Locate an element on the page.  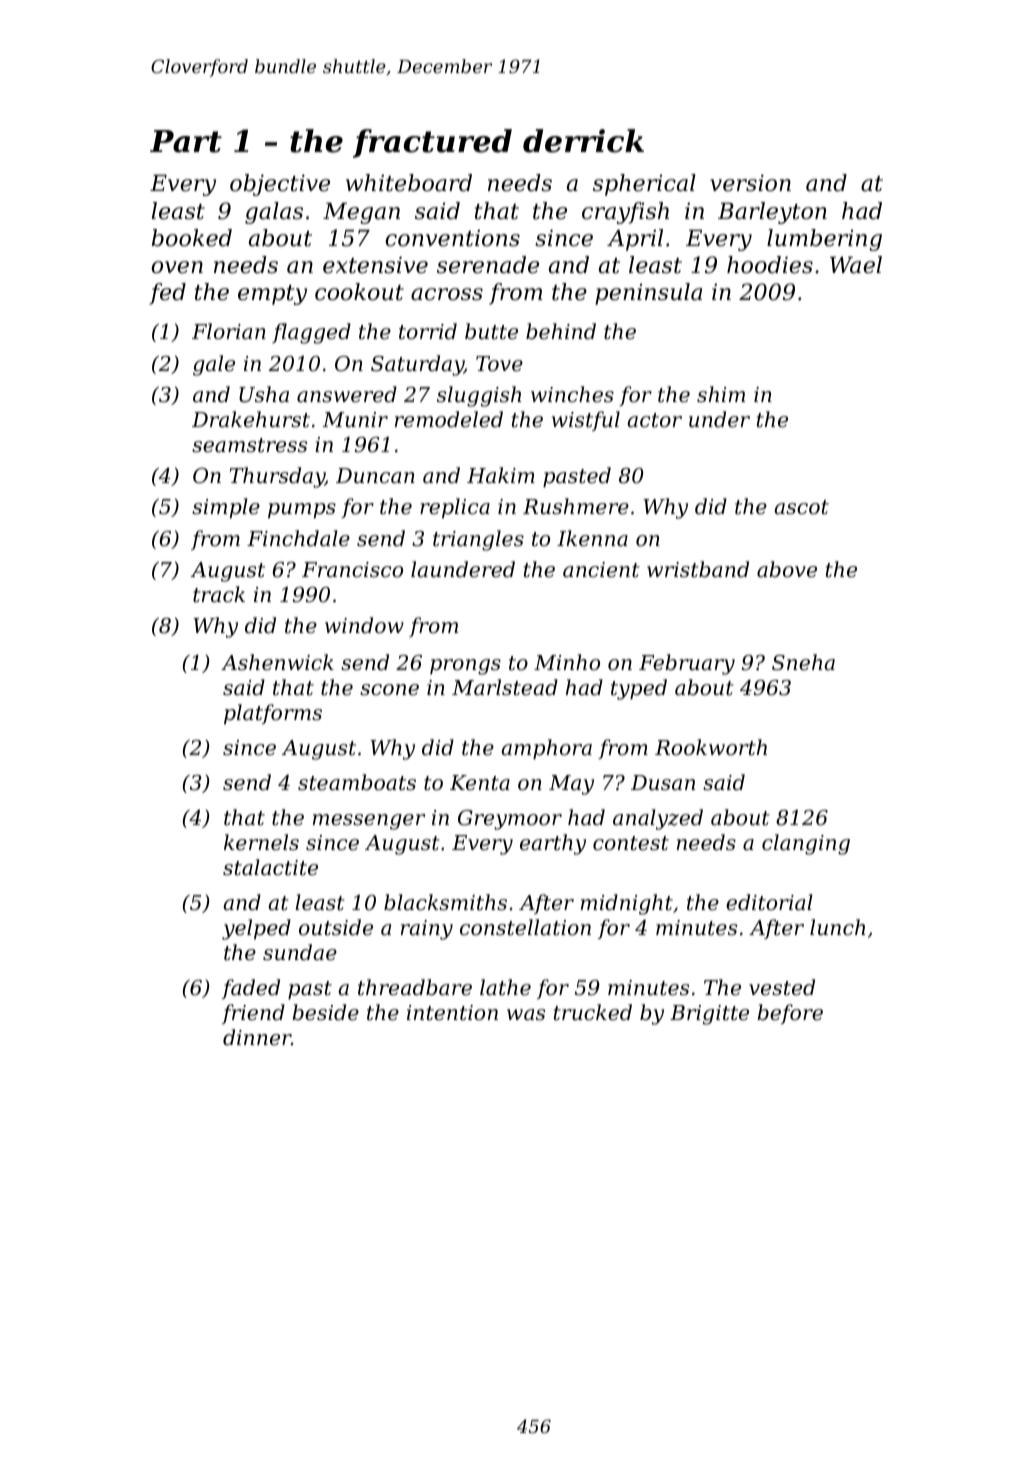
empty is located at coordinates (272, 295).
